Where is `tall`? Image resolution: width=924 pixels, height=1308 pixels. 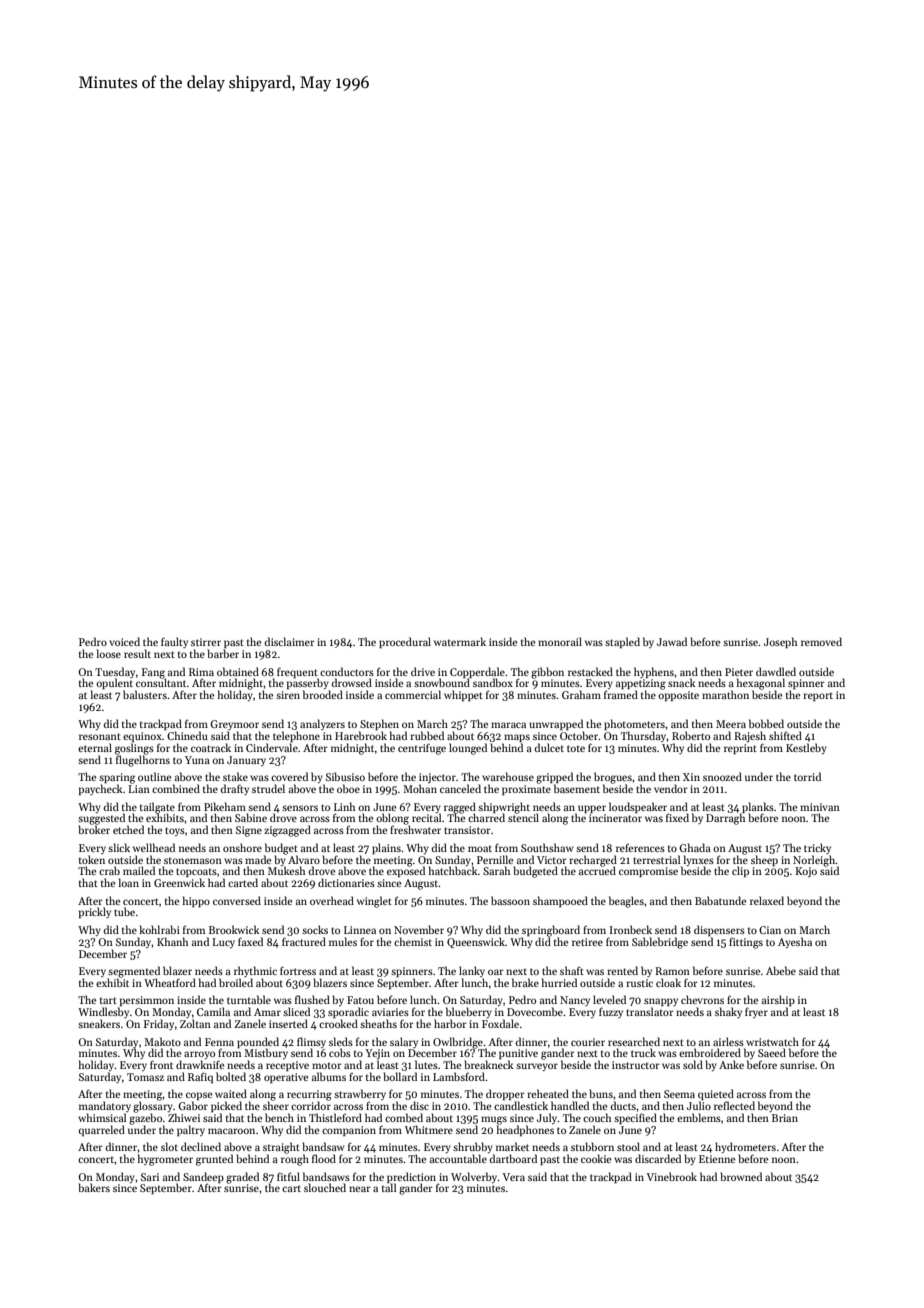
tall is located at coordinates (389, 1188).
